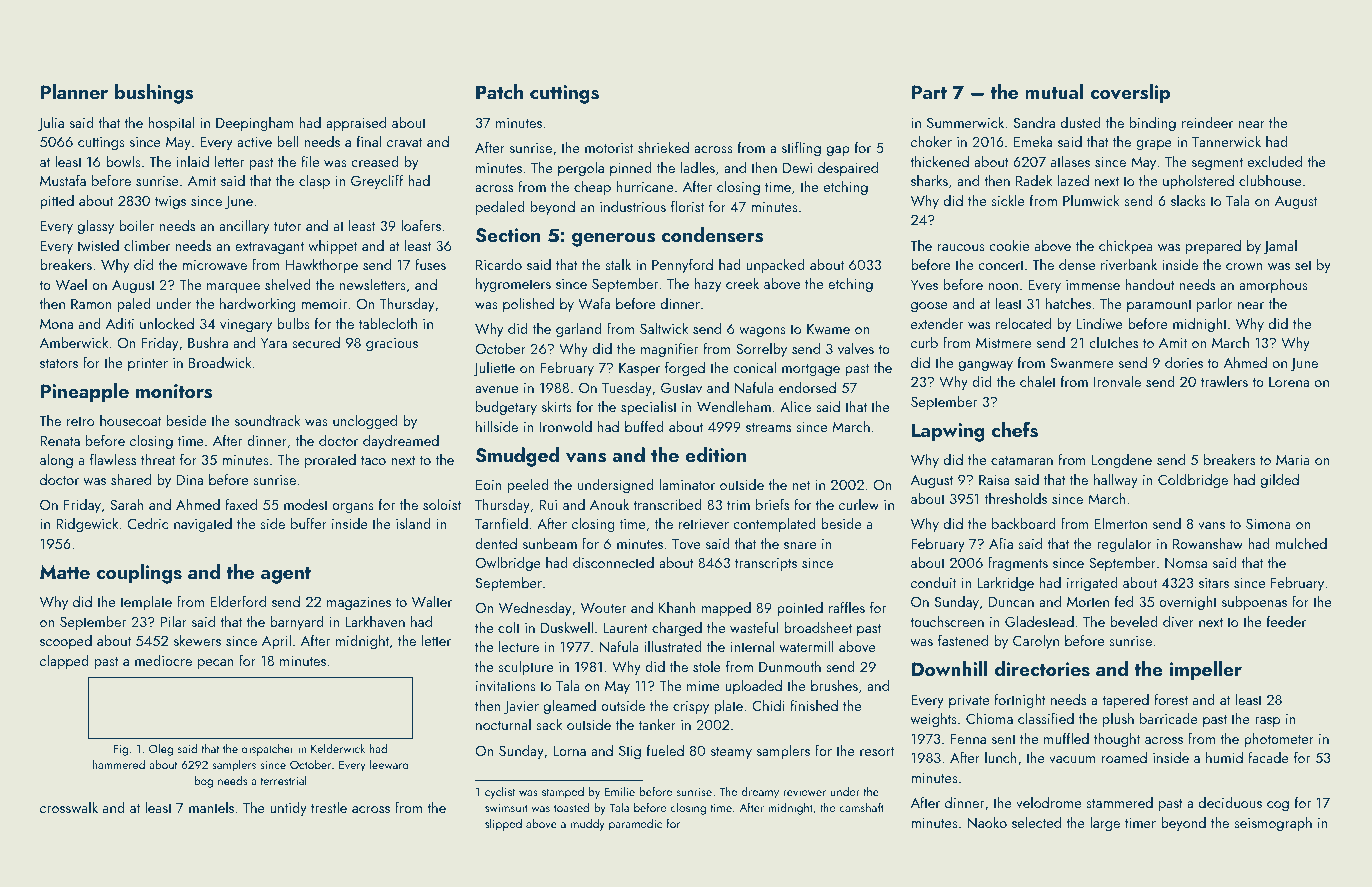 This page has height=887, width=1372. Describe the element at coordinates (795, 406) in the page. I see `Alice` at that location.
